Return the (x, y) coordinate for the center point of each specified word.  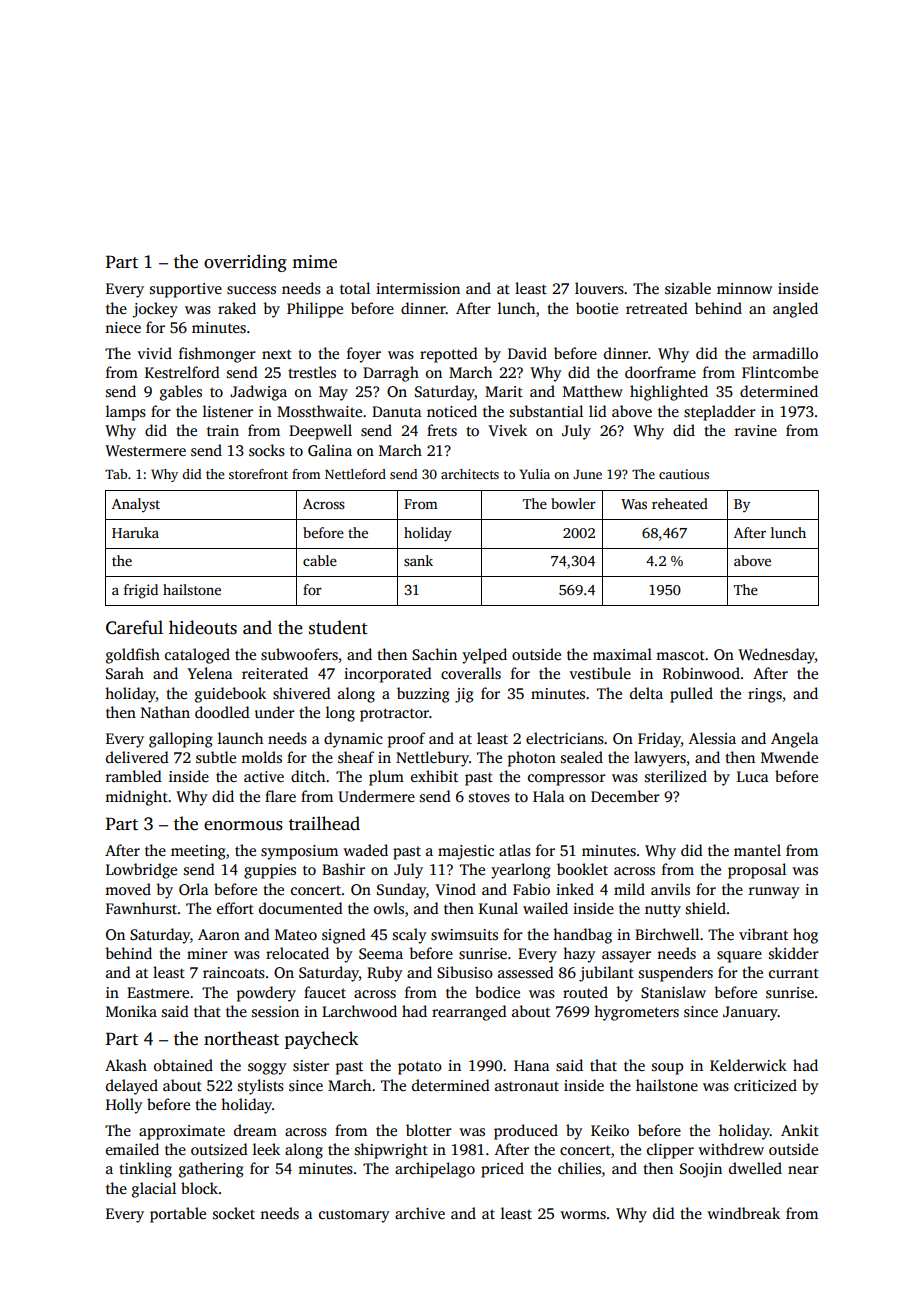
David (527, 353)
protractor (394, 715)
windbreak (743, 1213)
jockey (155, 310)
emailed (132, 1149)
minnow (744, 288)
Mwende (789, 757)
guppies (270, 871)
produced (526, 1132)
